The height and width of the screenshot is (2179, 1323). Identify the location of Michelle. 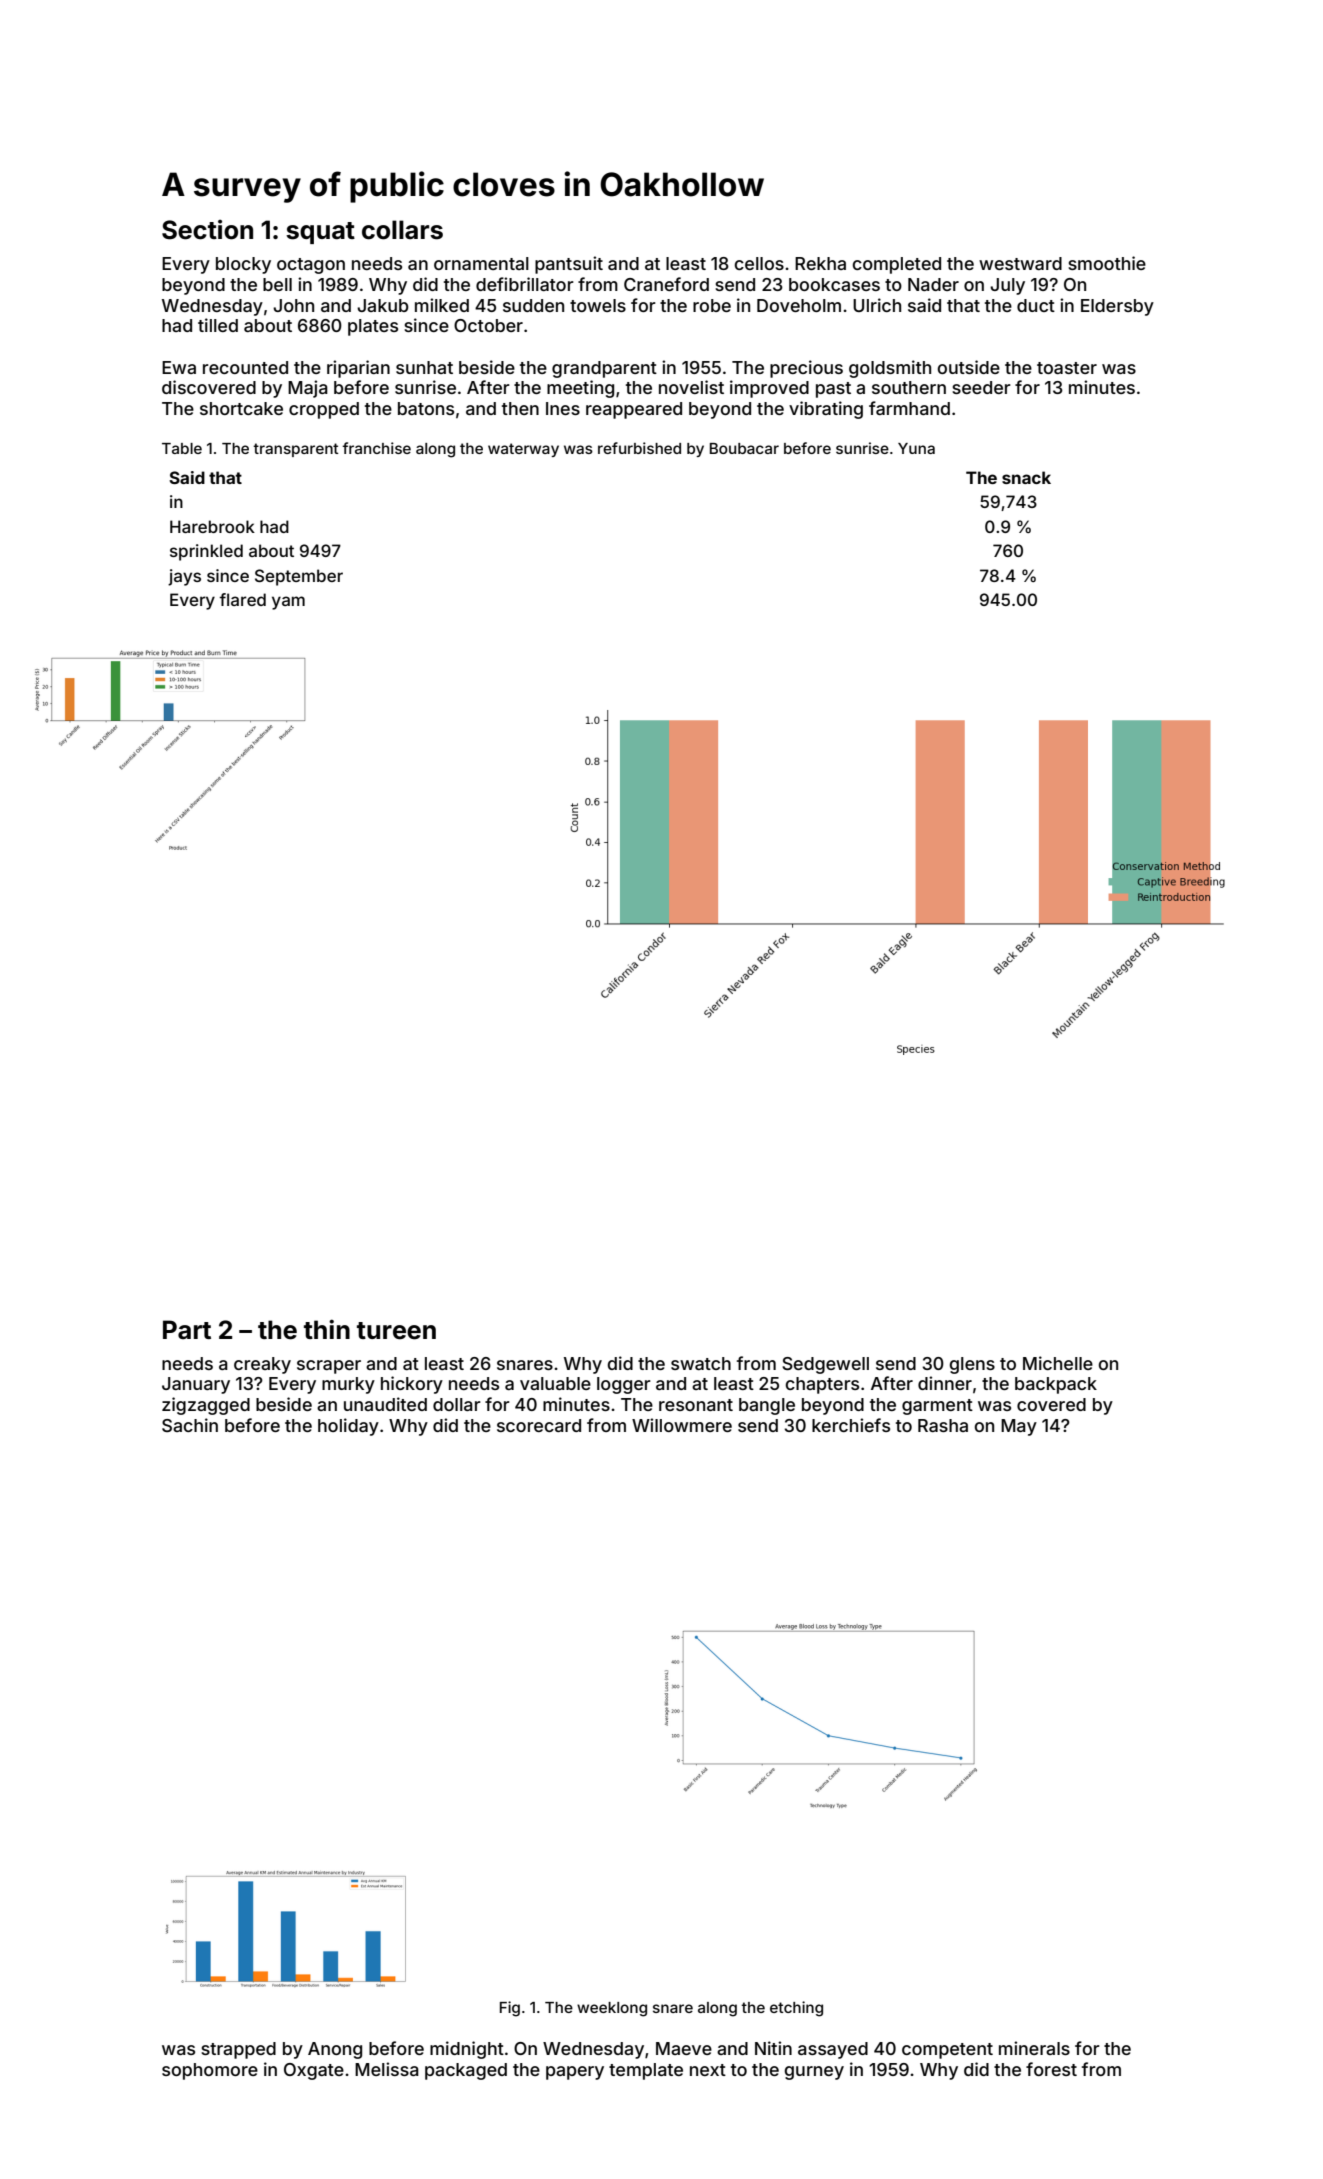
(1058, 1363).
